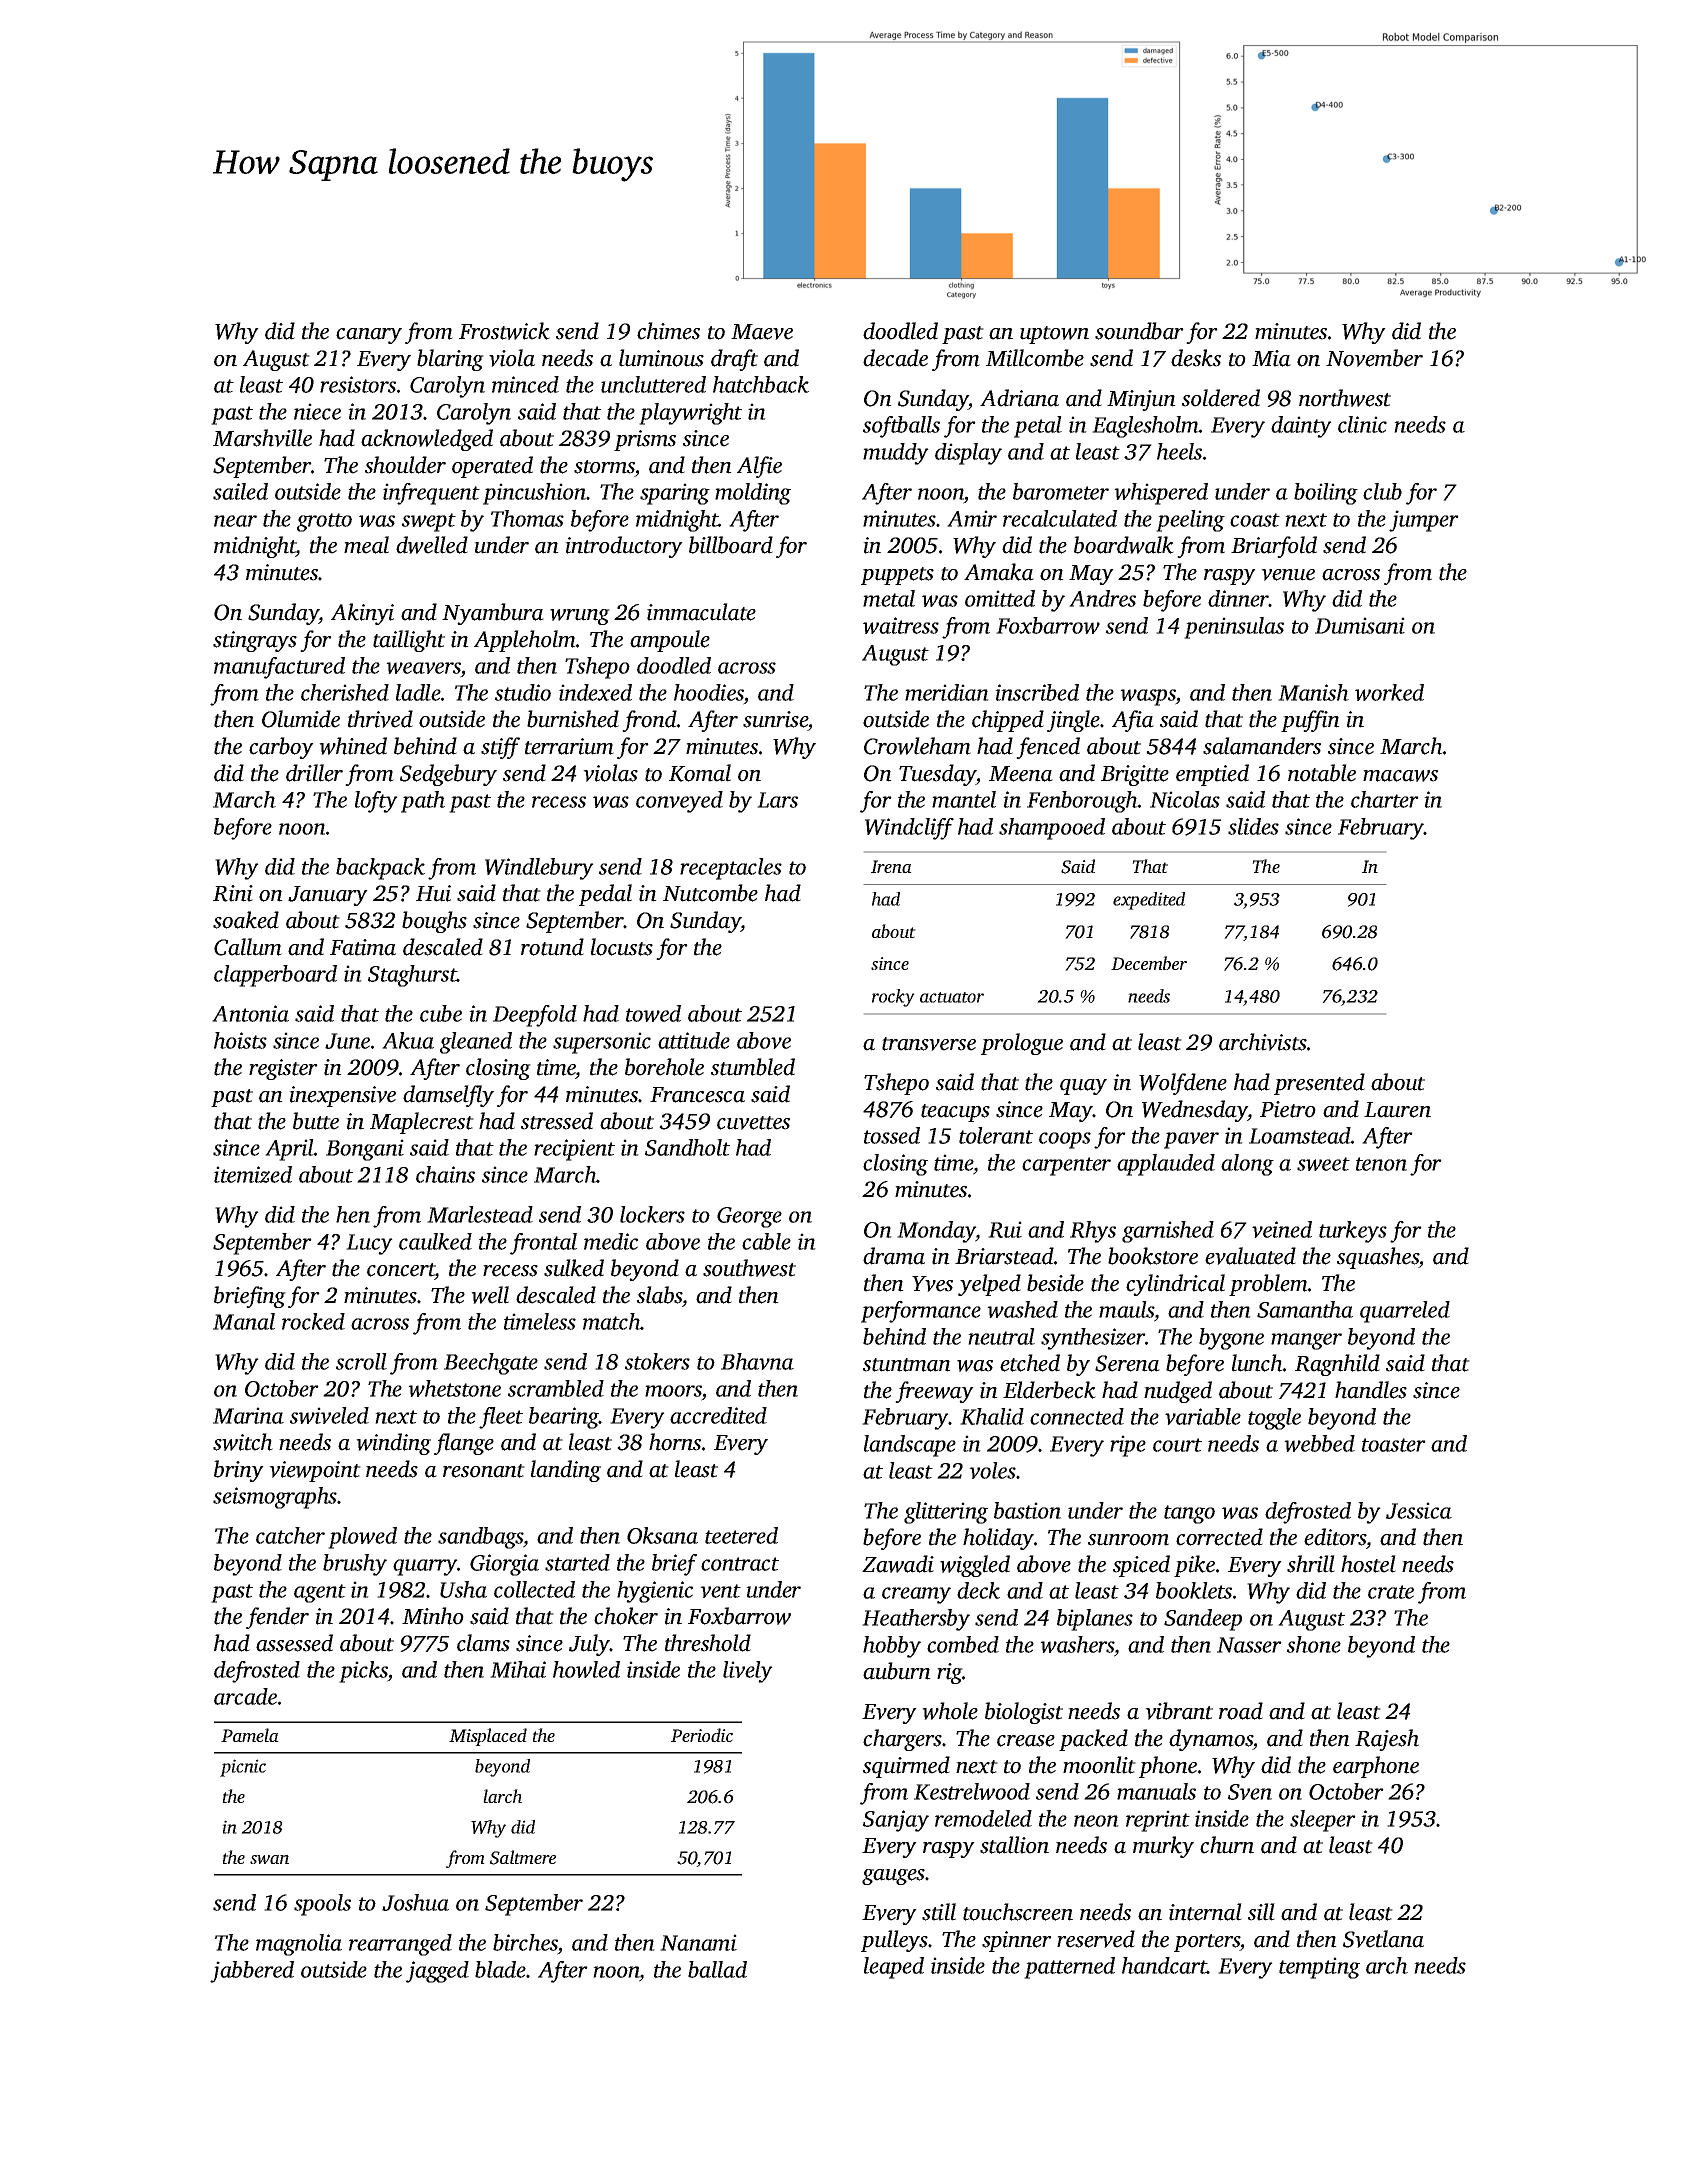 This image has width=1683, height=2178. I want to click on presented, so click(1319, 1084).
